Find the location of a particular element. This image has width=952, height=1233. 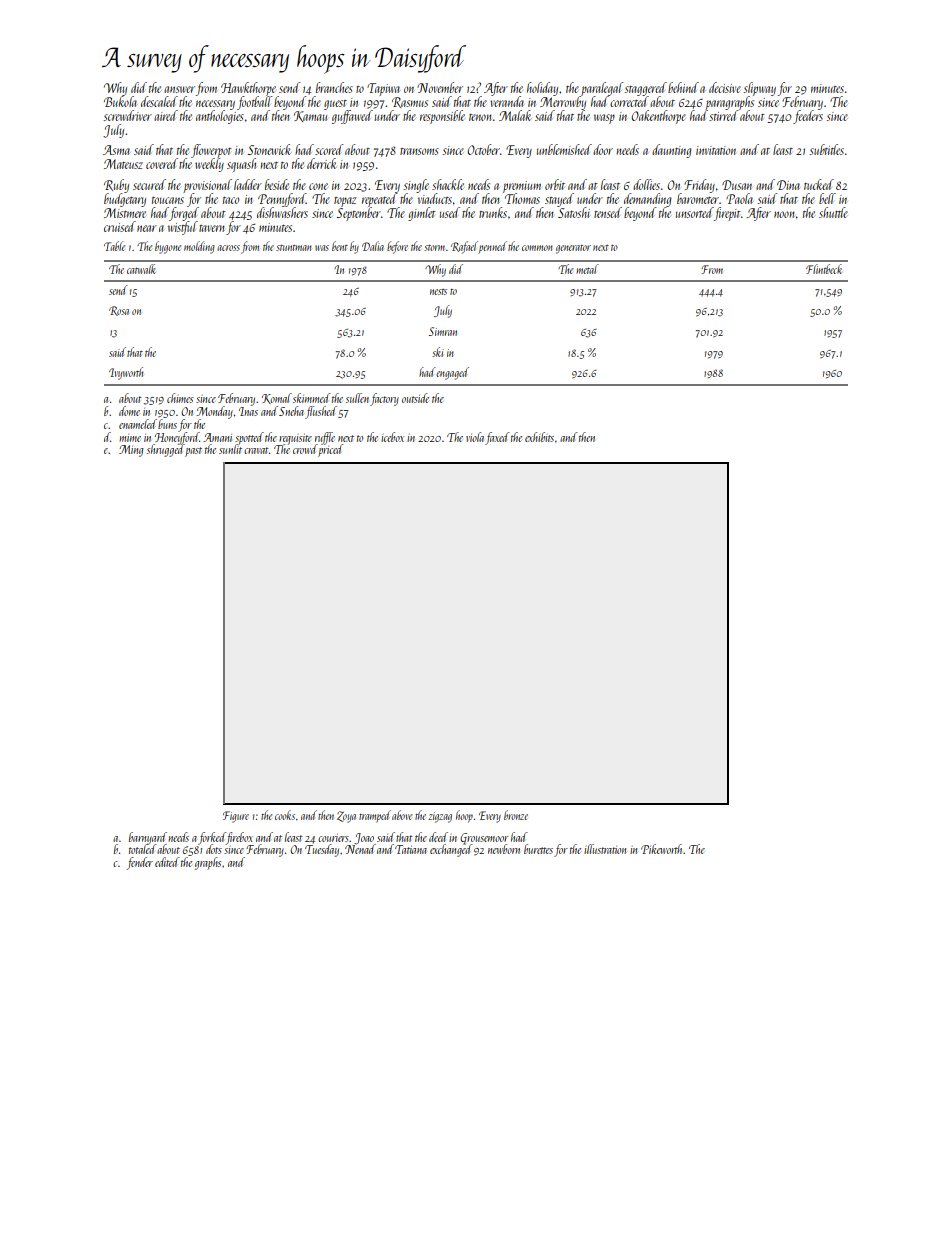

exhibits is located at coordinates (539, 437).
